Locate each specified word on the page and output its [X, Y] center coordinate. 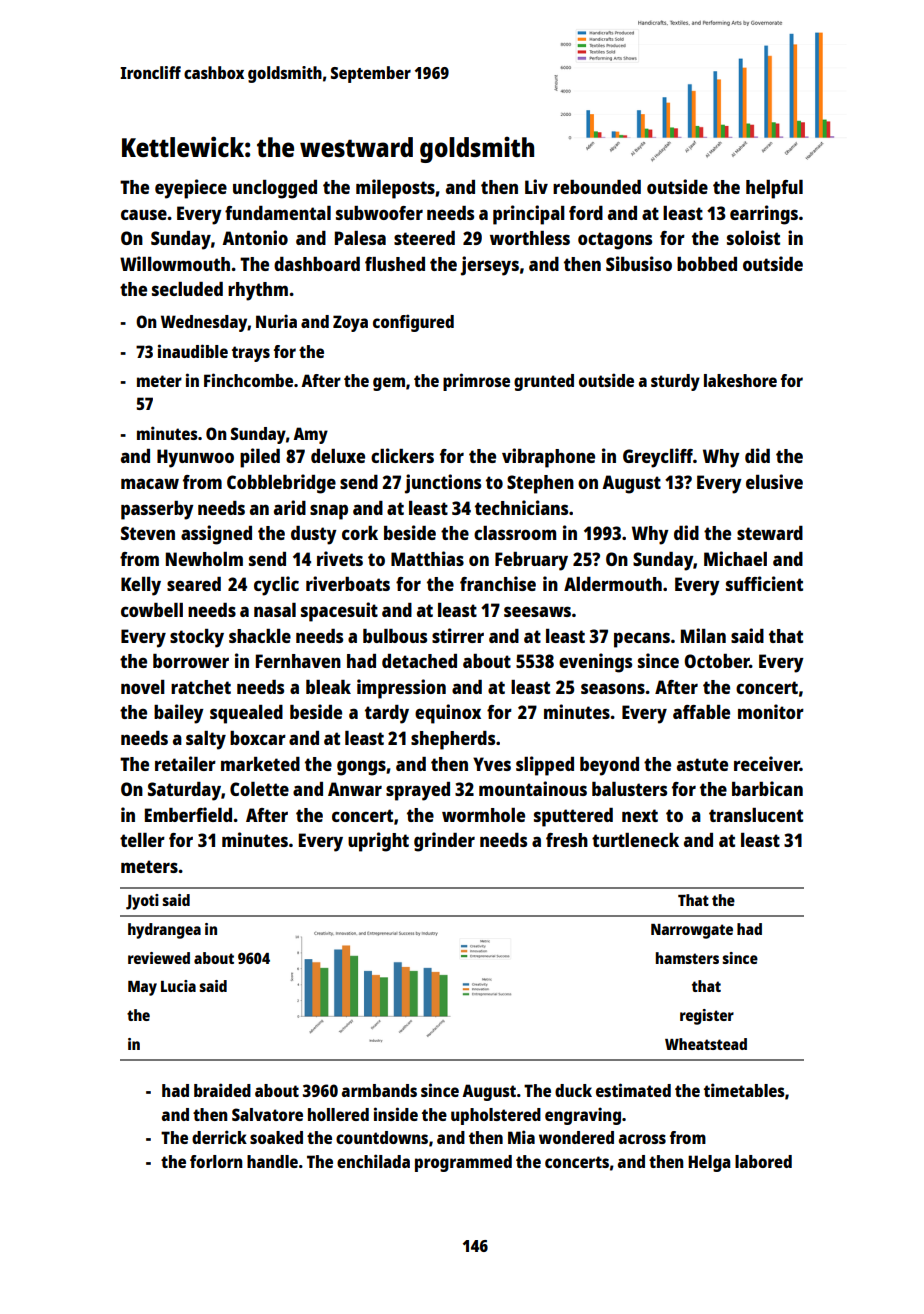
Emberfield [188, 814]
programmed [463, 1163]
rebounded [597, 187]
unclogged [275, 189]
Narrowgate [692, 931]
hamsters [687, 958]
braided [222, 1090]
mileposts [395, 189]
